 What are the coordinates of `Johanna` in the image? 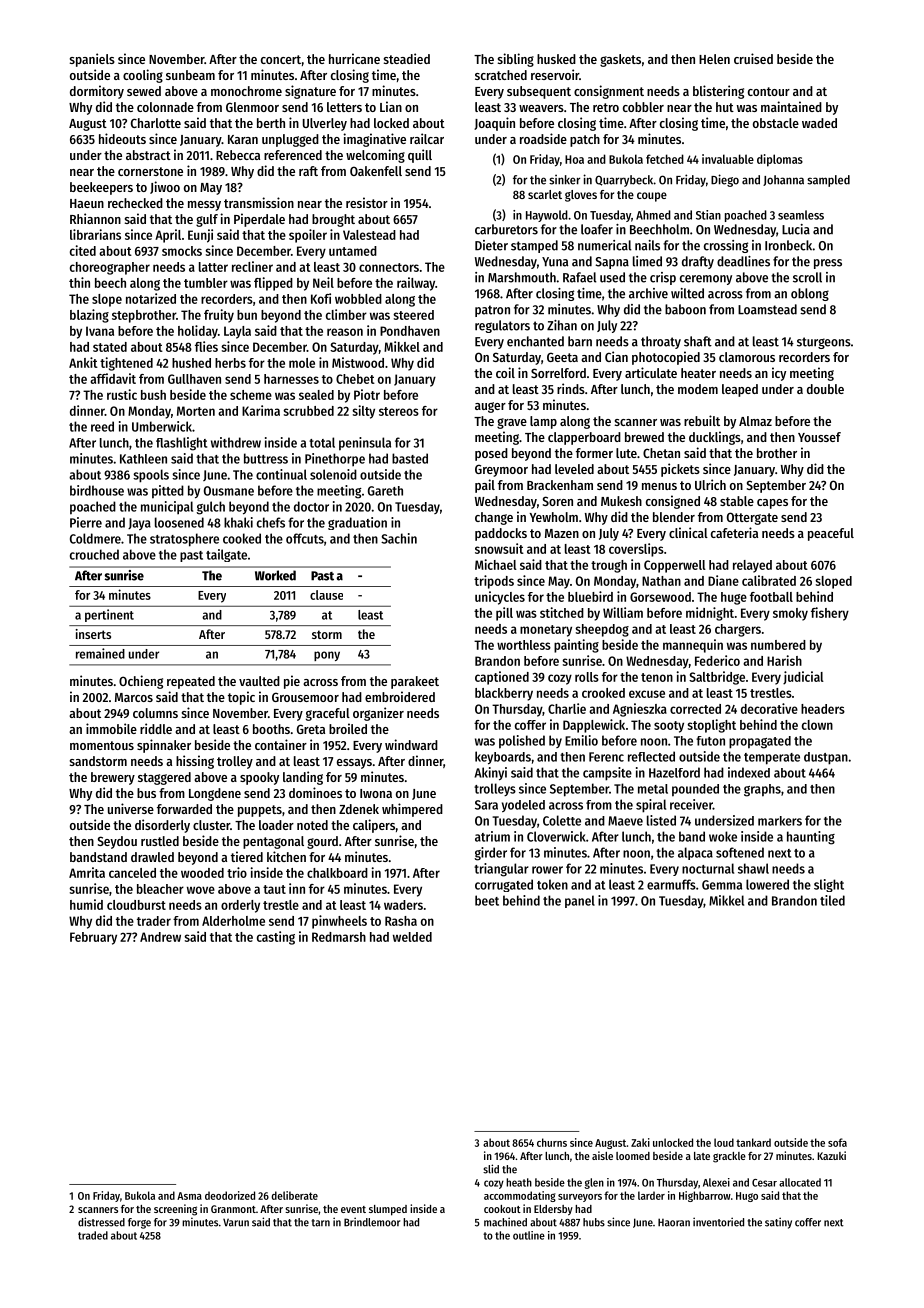 It's located at (783, 180).
